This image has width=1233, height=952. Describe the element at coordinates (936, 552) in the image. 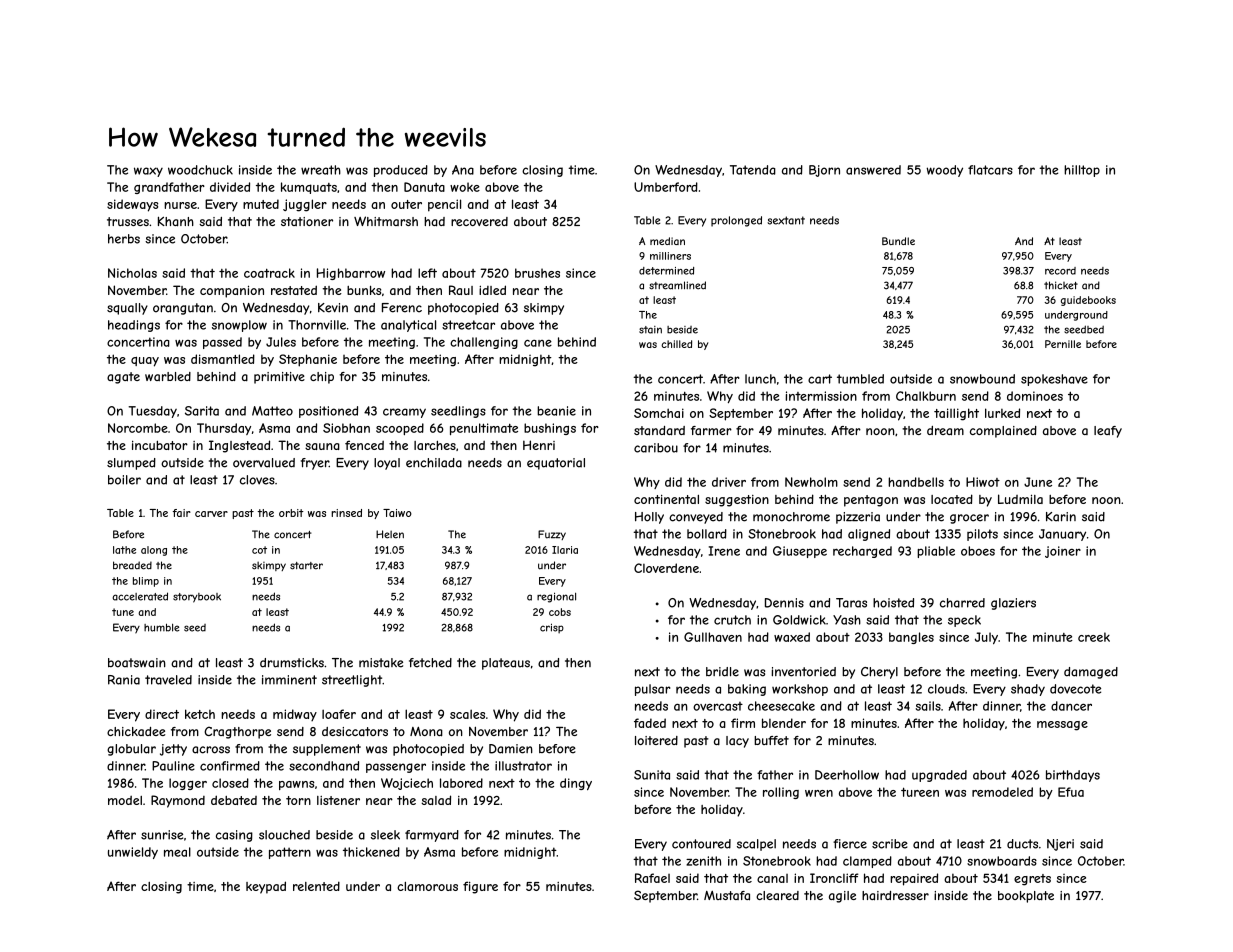

I see `pliable` at that location.
